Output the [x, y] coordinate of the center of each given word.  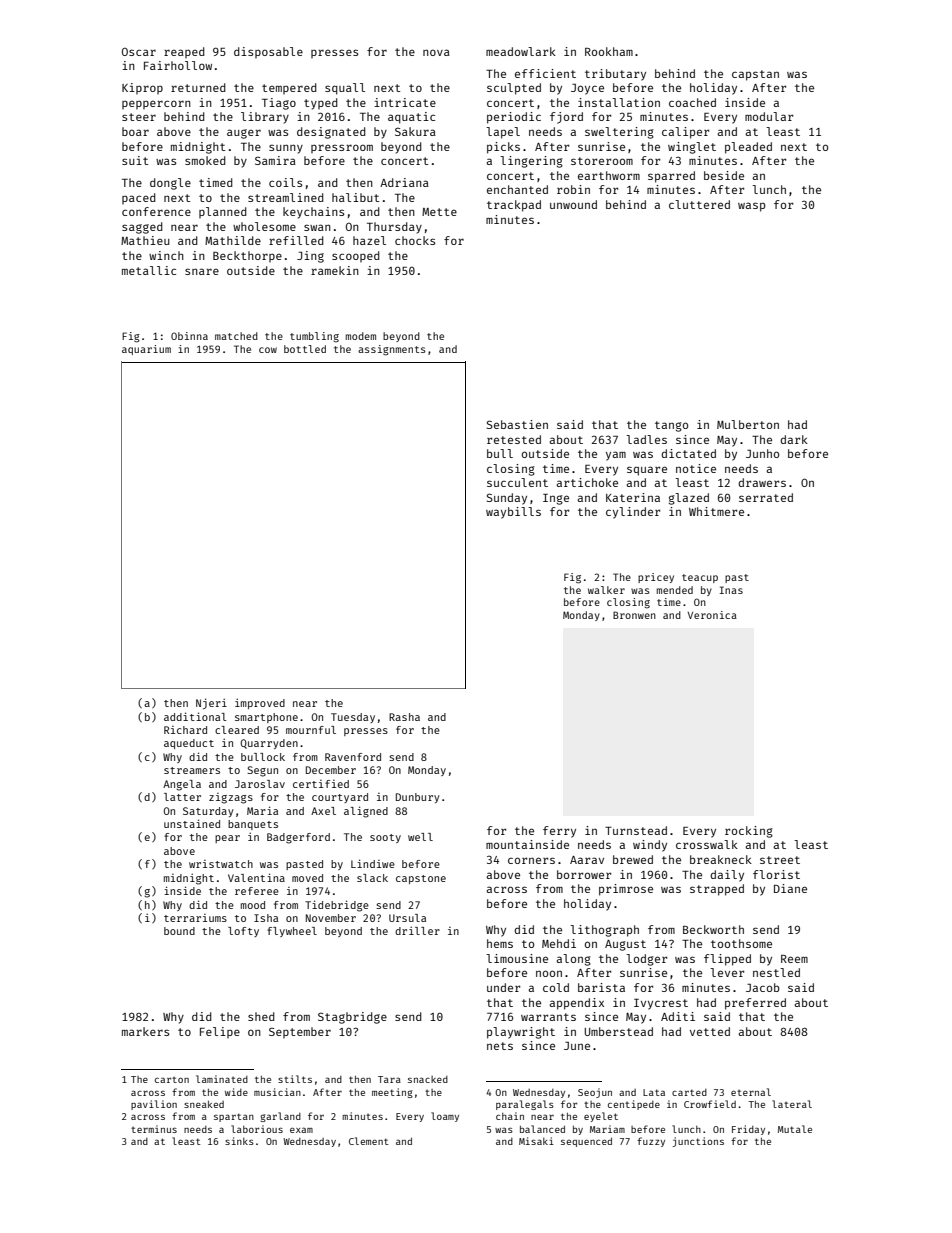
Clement [368, 1141]
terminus [154, 1129]
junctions [698, 1142]
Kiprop [142, 88]
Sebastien [517, 424]
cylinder [633, 513]
